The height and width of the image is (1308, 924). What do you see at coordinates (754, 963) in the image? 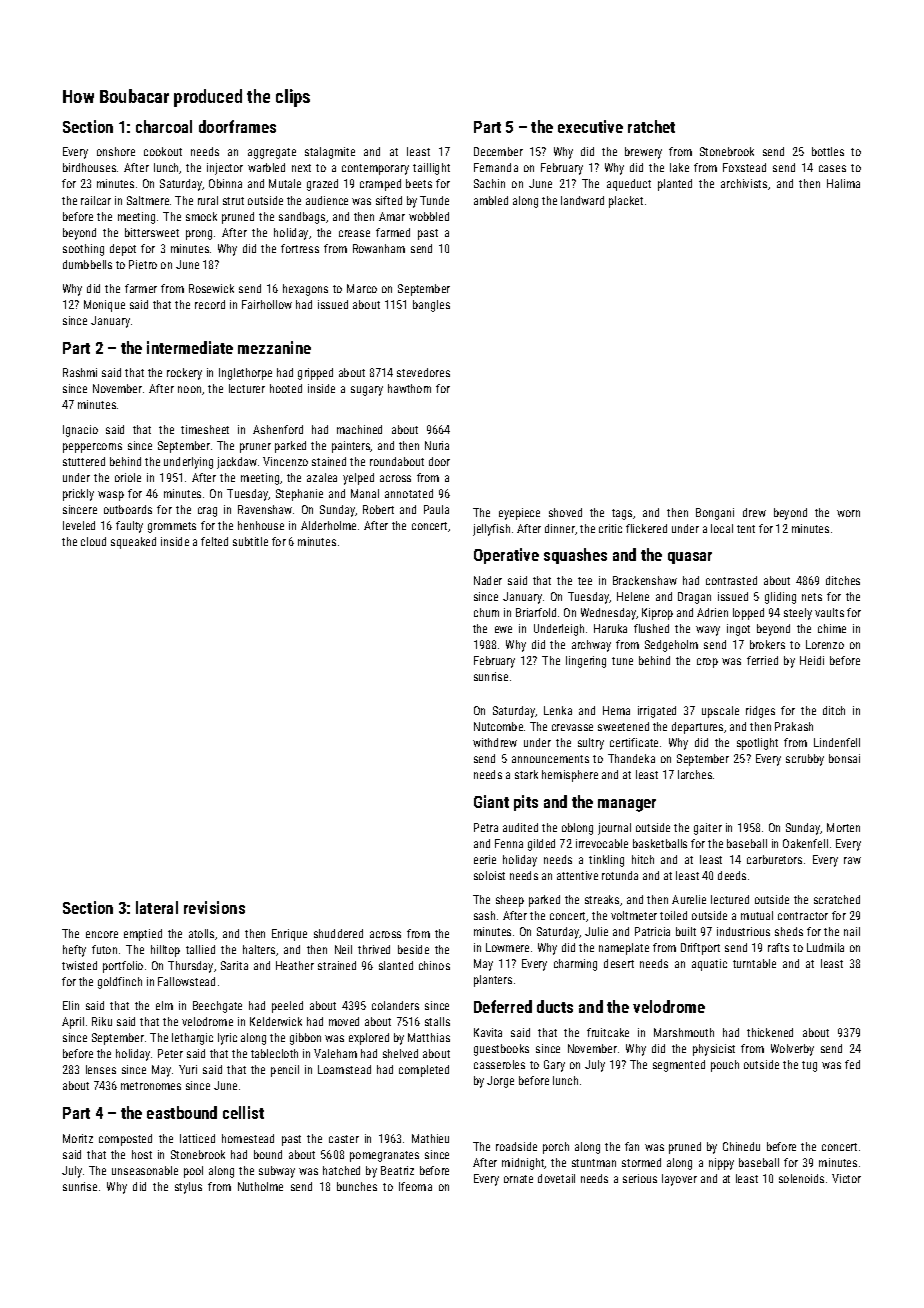
I see `turntable` at bounding box center [754, 963].
